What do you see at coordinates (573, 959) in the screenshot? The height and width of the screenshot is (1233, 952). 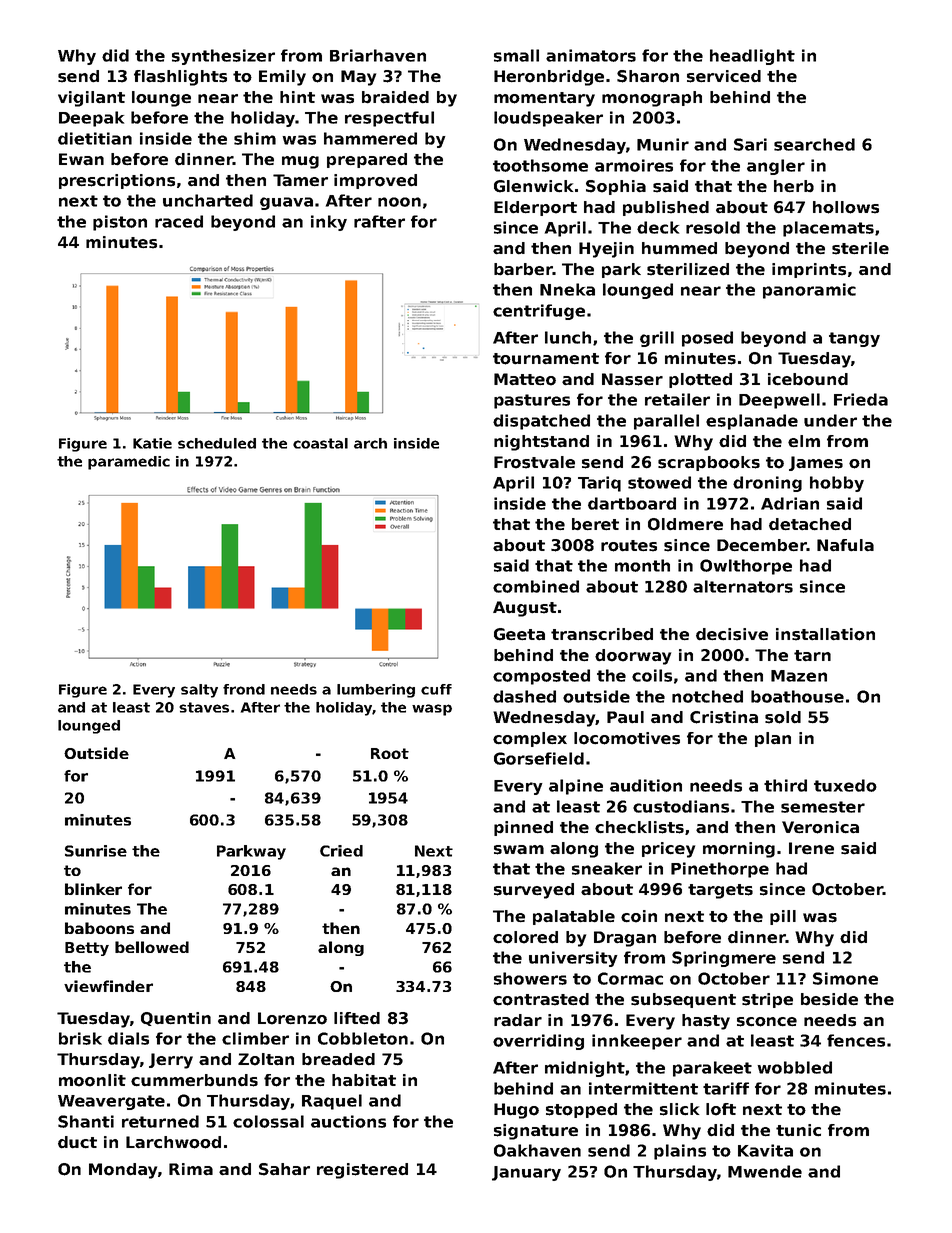 I see `university` at bounding box center [573, 959].
